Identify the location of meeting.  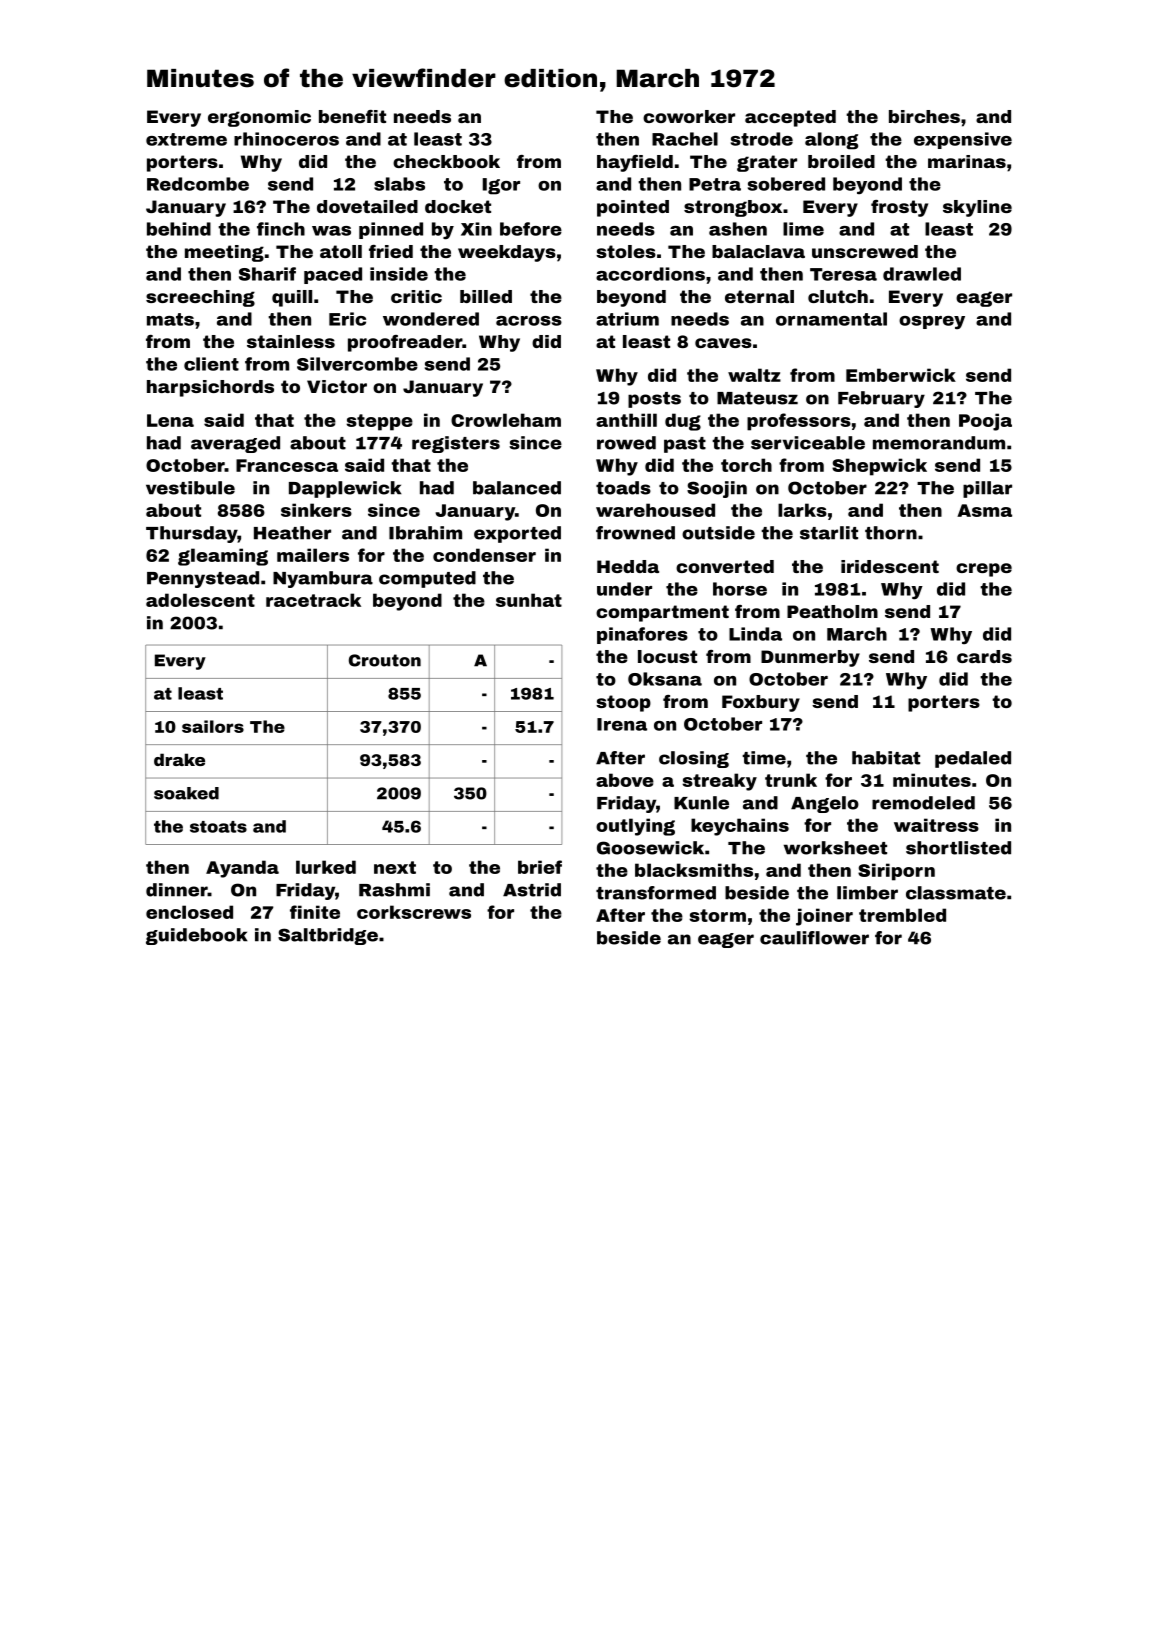
(224, 253).
